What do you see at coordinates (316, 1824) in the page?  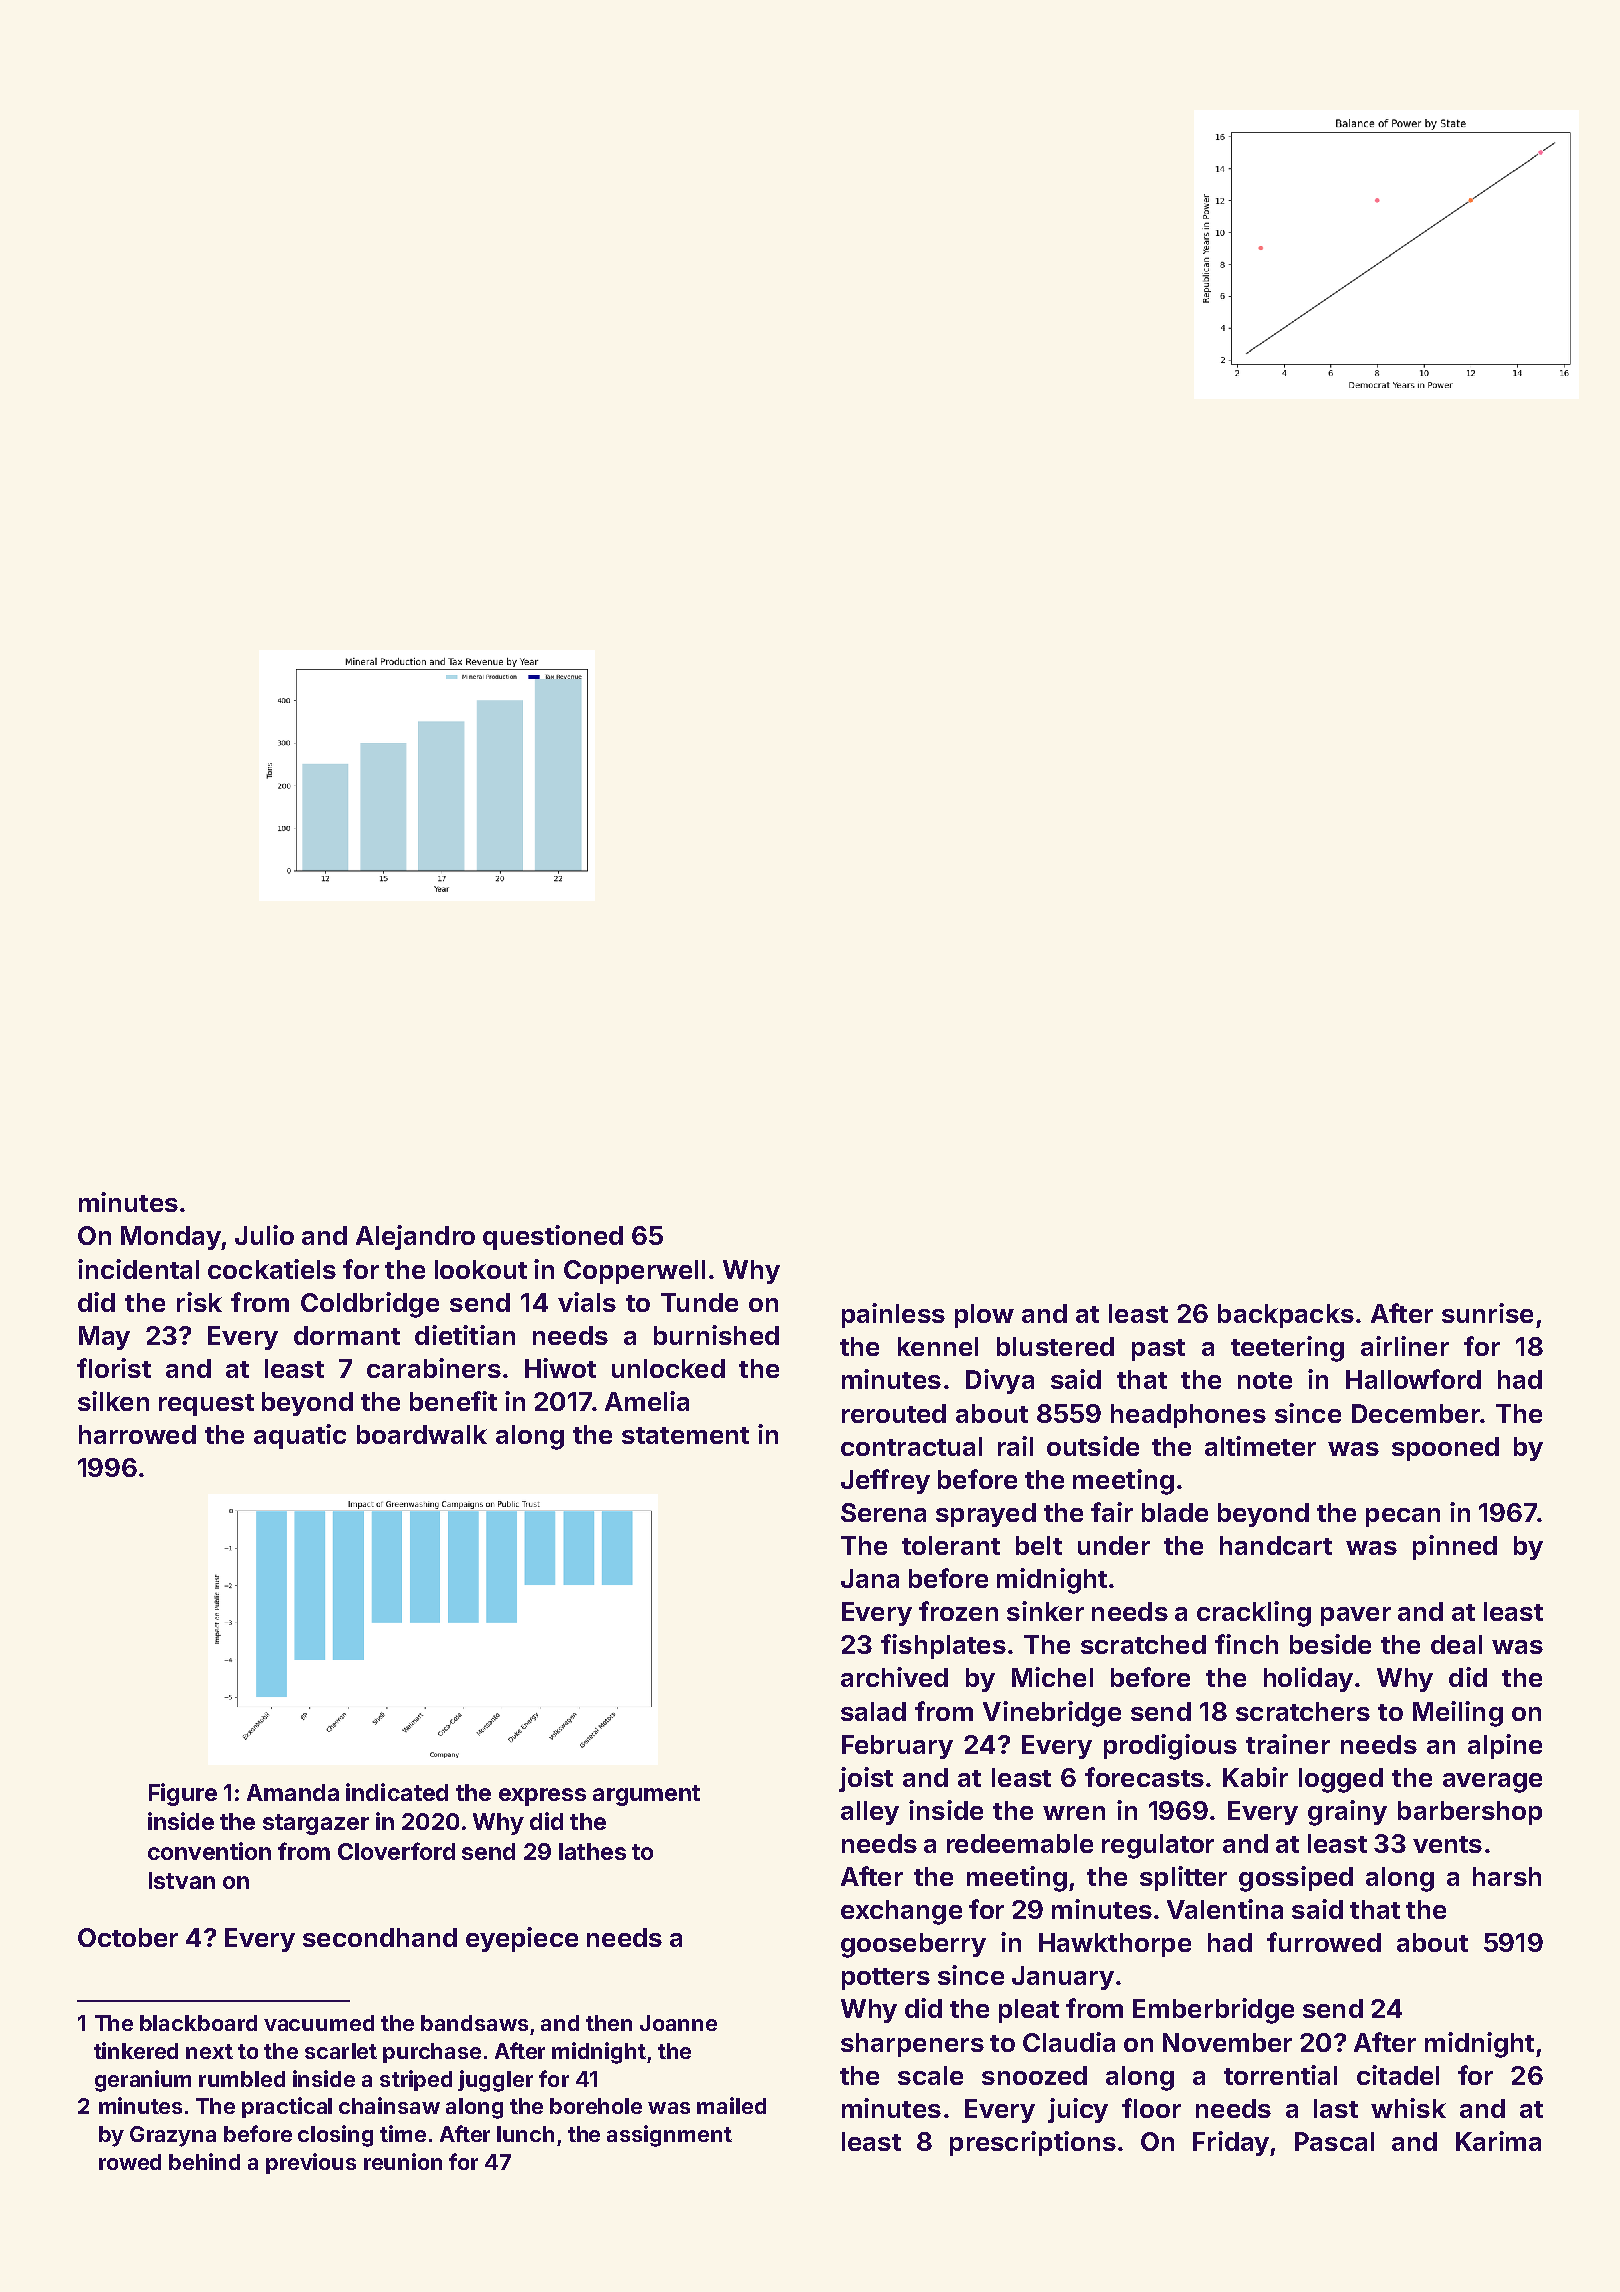 I see `stargazer` at bounding box center [316, 1824].
